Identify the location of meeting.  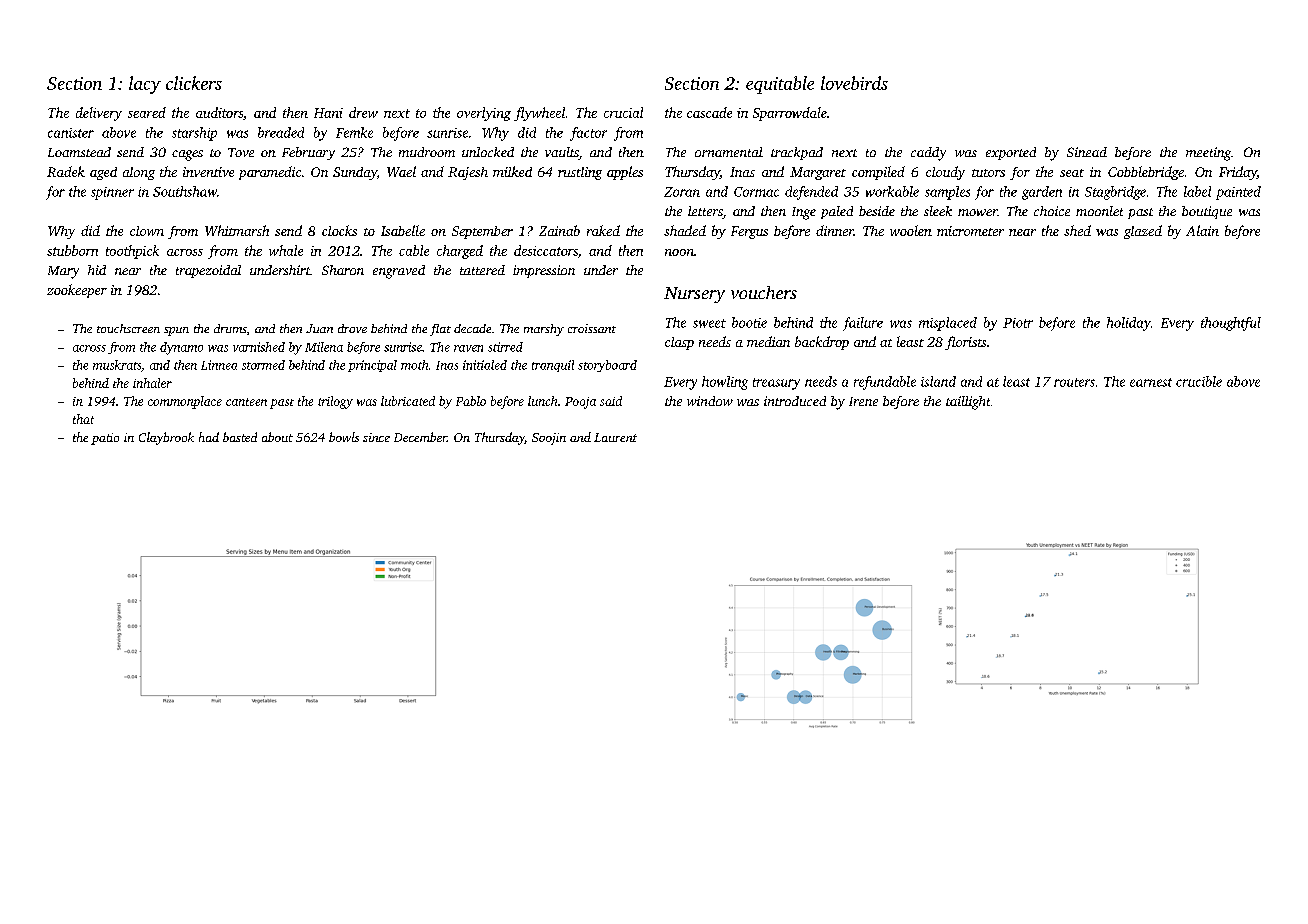
(1208, 154).
